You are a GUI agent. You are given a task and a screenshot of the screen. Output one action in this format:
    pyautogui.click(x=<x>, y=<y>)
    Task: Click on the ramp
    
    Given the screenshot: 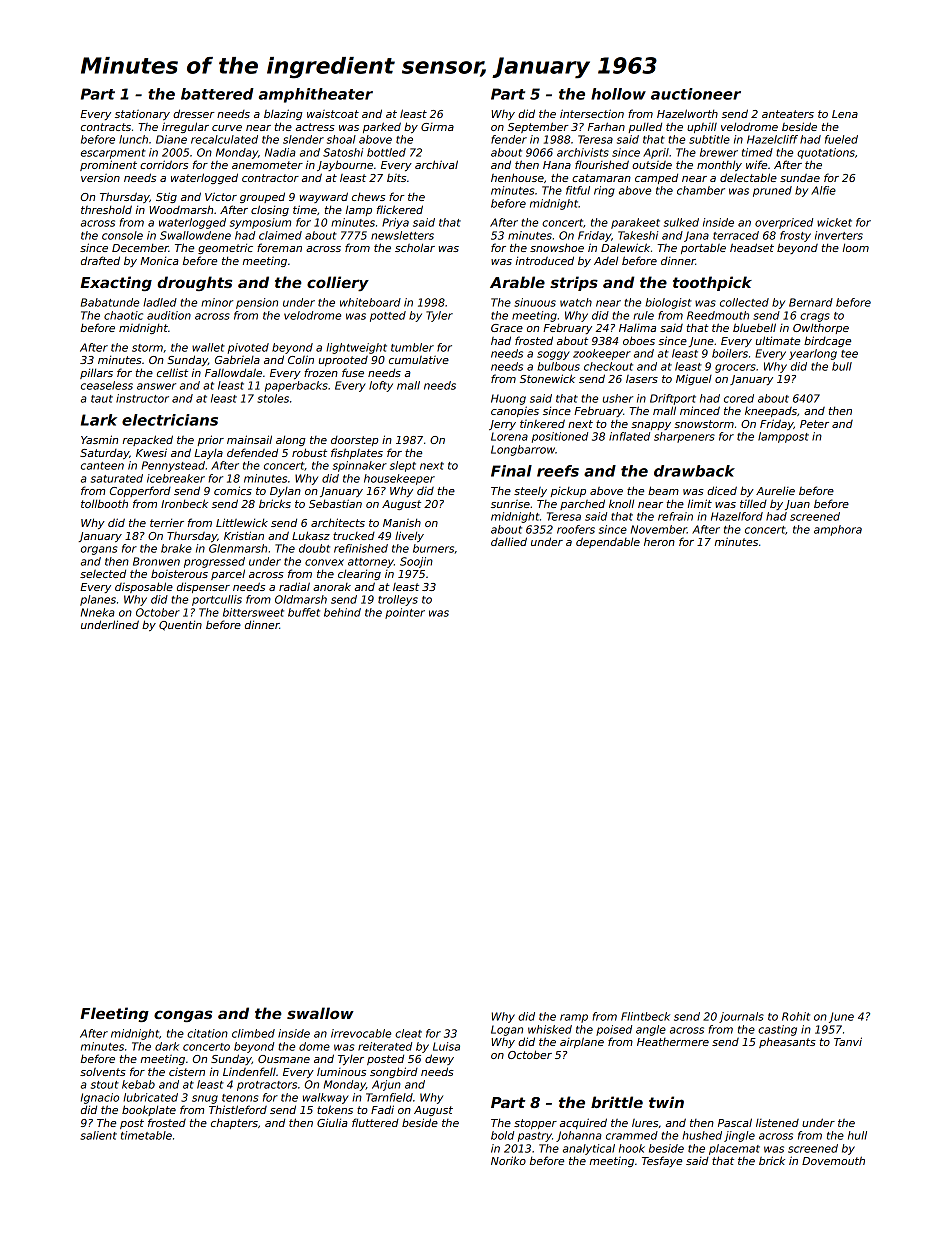 What is the action you would take?
    pyautogui.click(x=574, y=1018)
